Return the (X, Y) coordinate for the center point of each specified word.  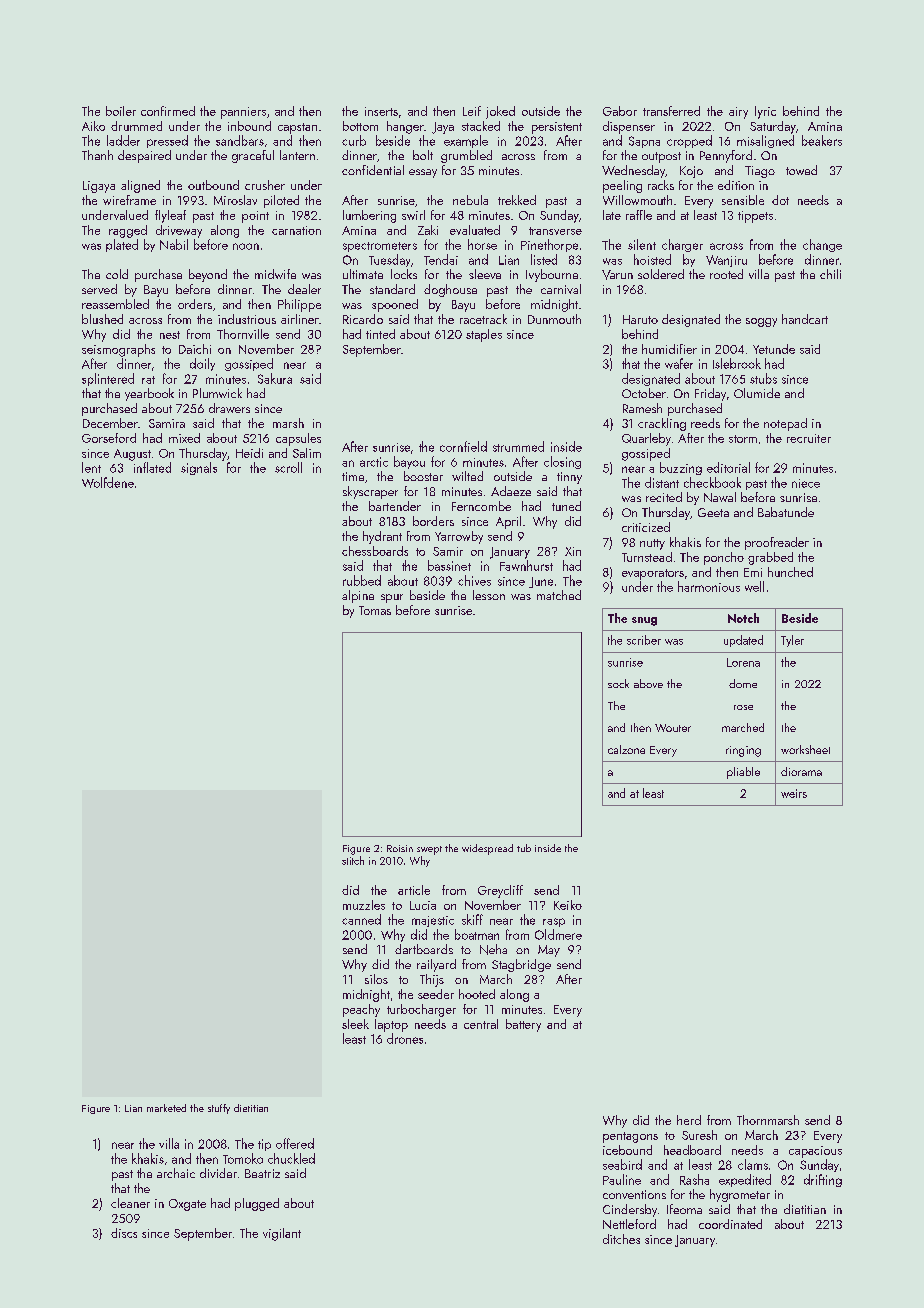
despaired (144, 156)
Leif (472, 111)
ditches (621, 1239)
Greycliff (500, 891)
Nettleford (629, 1224)
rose (743, 707)
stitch (353, 860)
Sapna (644, 142)
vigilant (282, 1234)
